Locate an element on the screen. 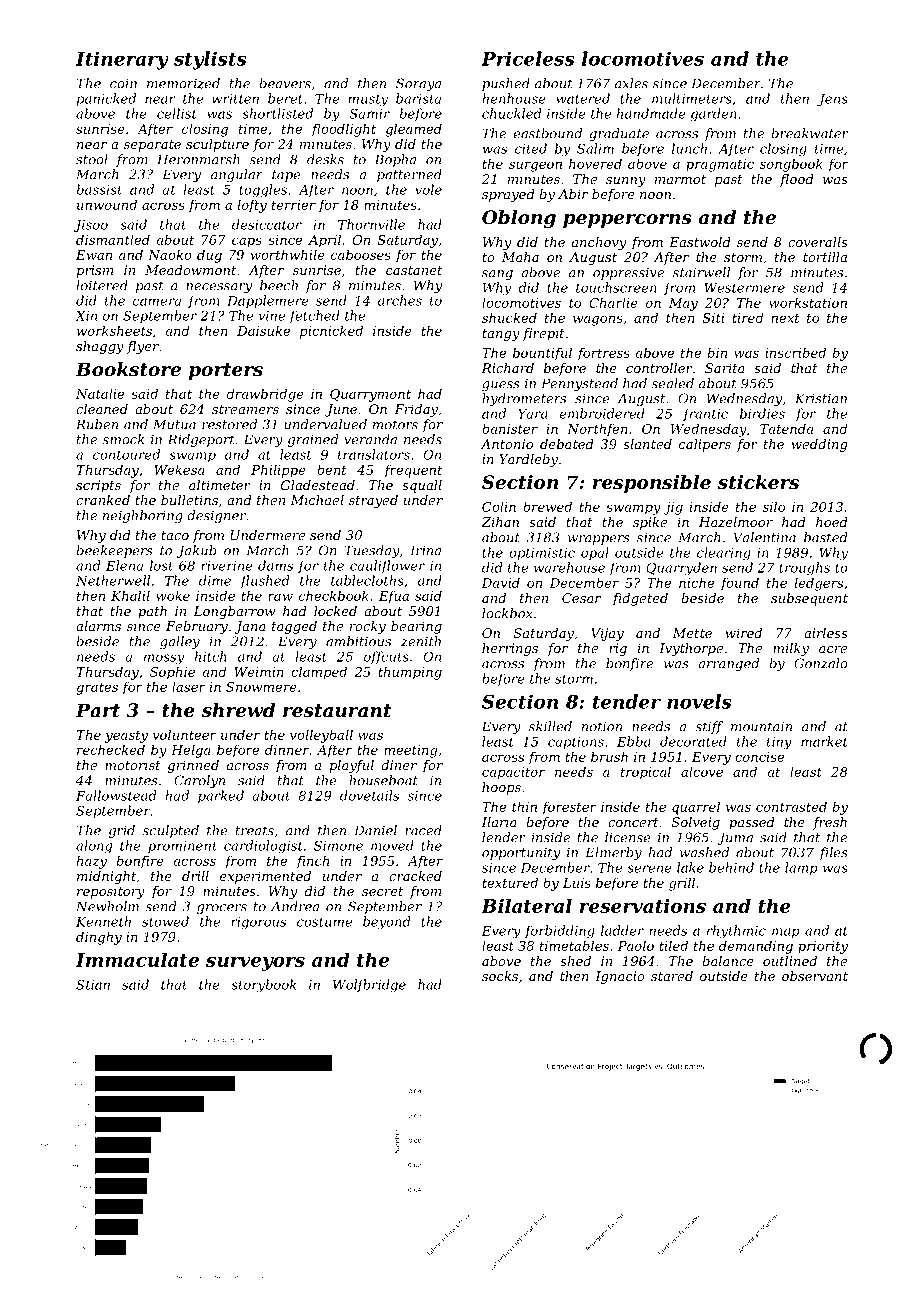 The width and height of the screenshot is (924, 1308). flyer is located at coordinates (143, 347).
